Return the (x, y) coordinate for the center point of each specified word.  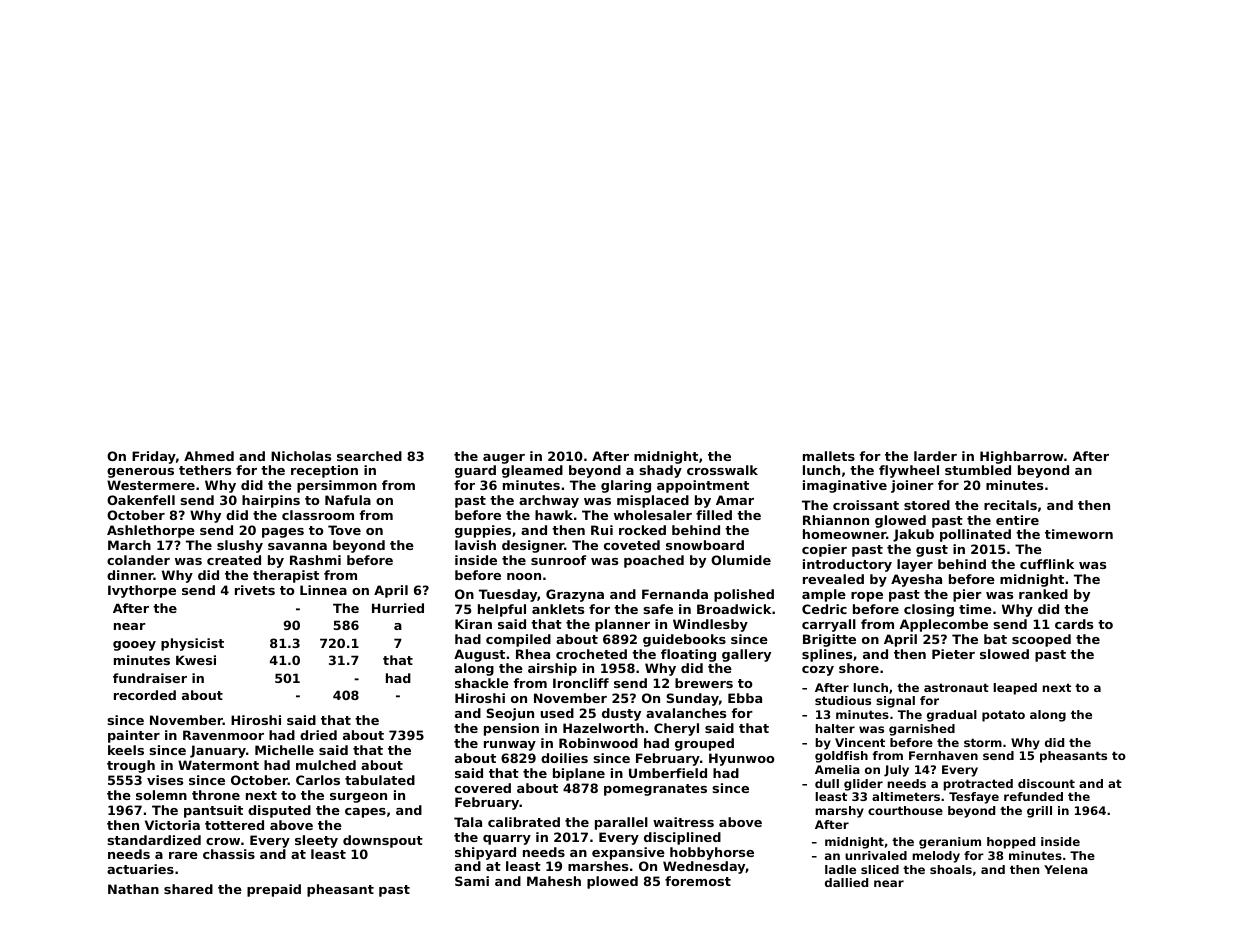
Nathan (133, 889)
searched (369, 456)
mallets (829, 456)
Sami (472, 881)
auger (504, 459)
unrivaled (876, 855)
